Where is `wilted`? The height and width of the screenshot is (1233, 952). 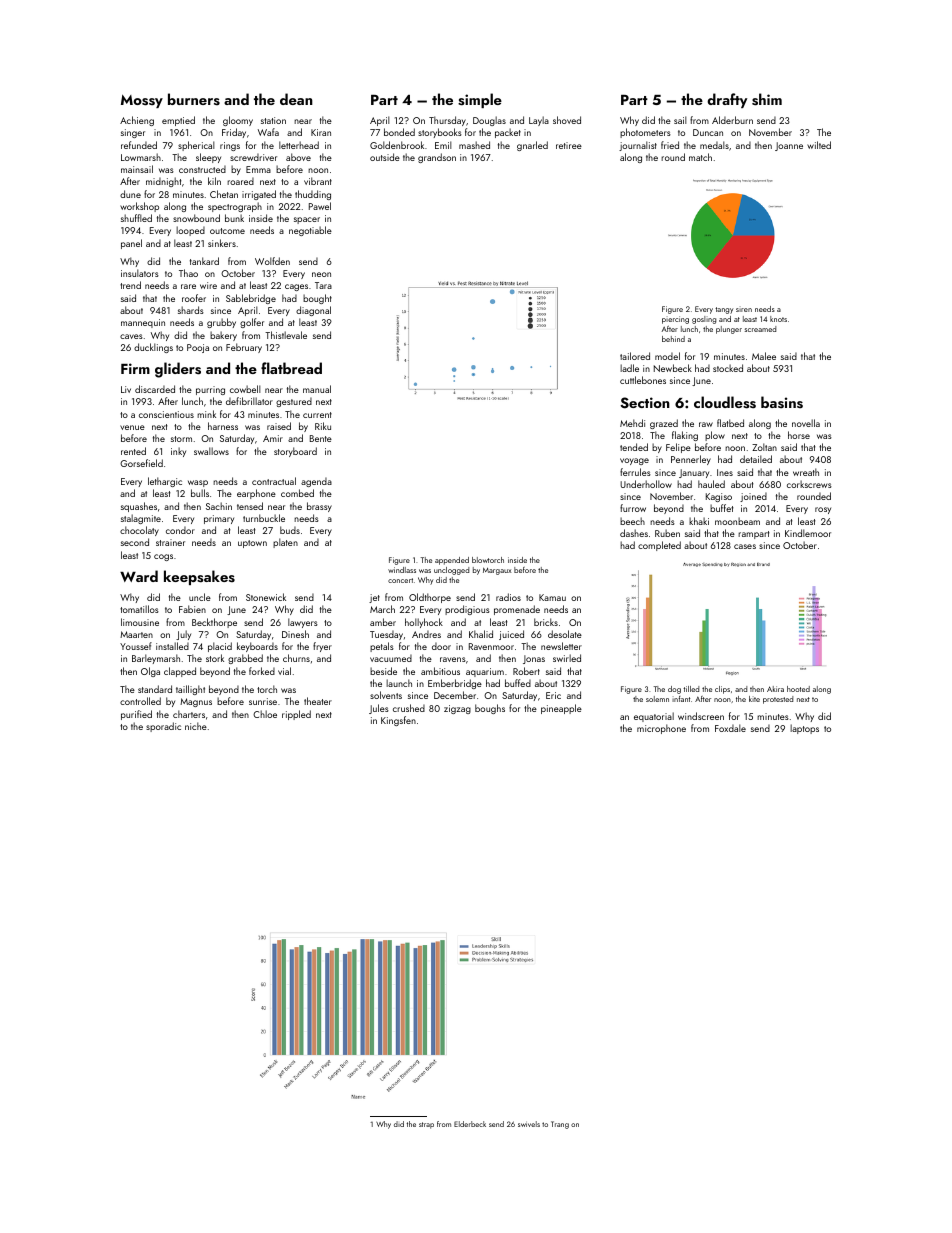 wilted is located at coordinates (819, 145).
